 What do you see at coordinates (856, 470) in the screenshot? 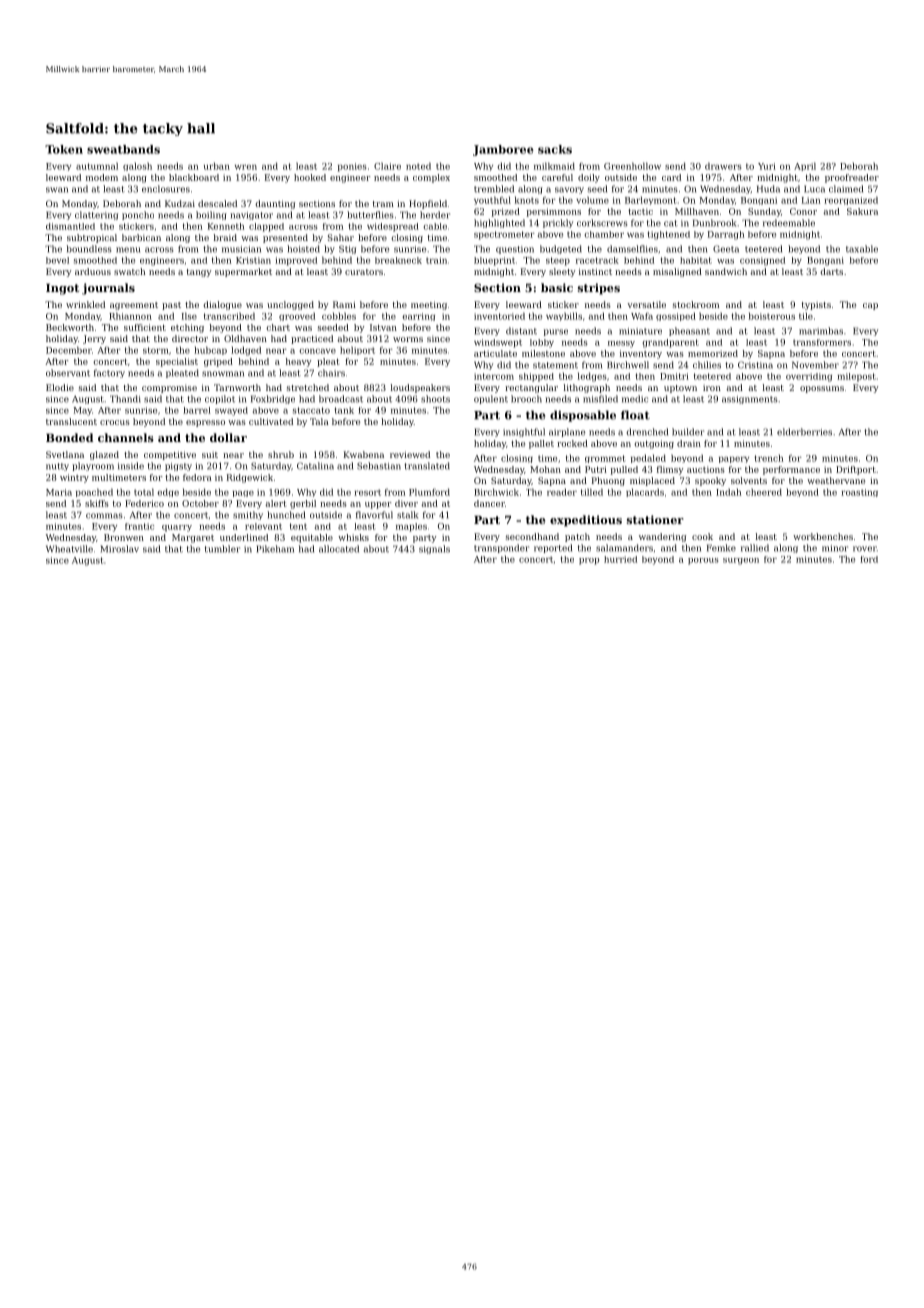
I see `Driftport` at bounding box center [856, 470].
